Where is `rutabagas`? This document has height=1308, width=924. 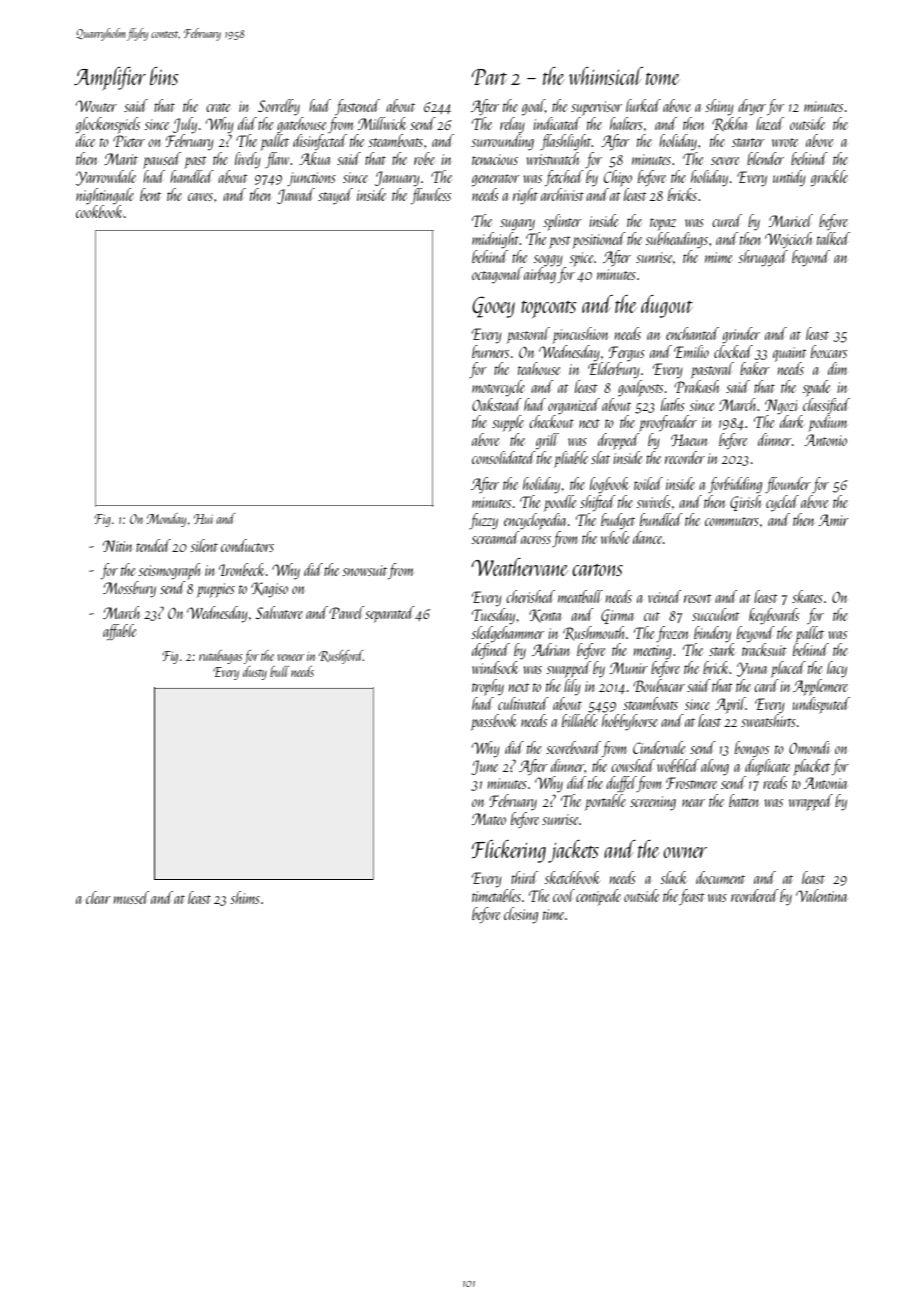 rutabagas is located at coordinates (221, 657).
